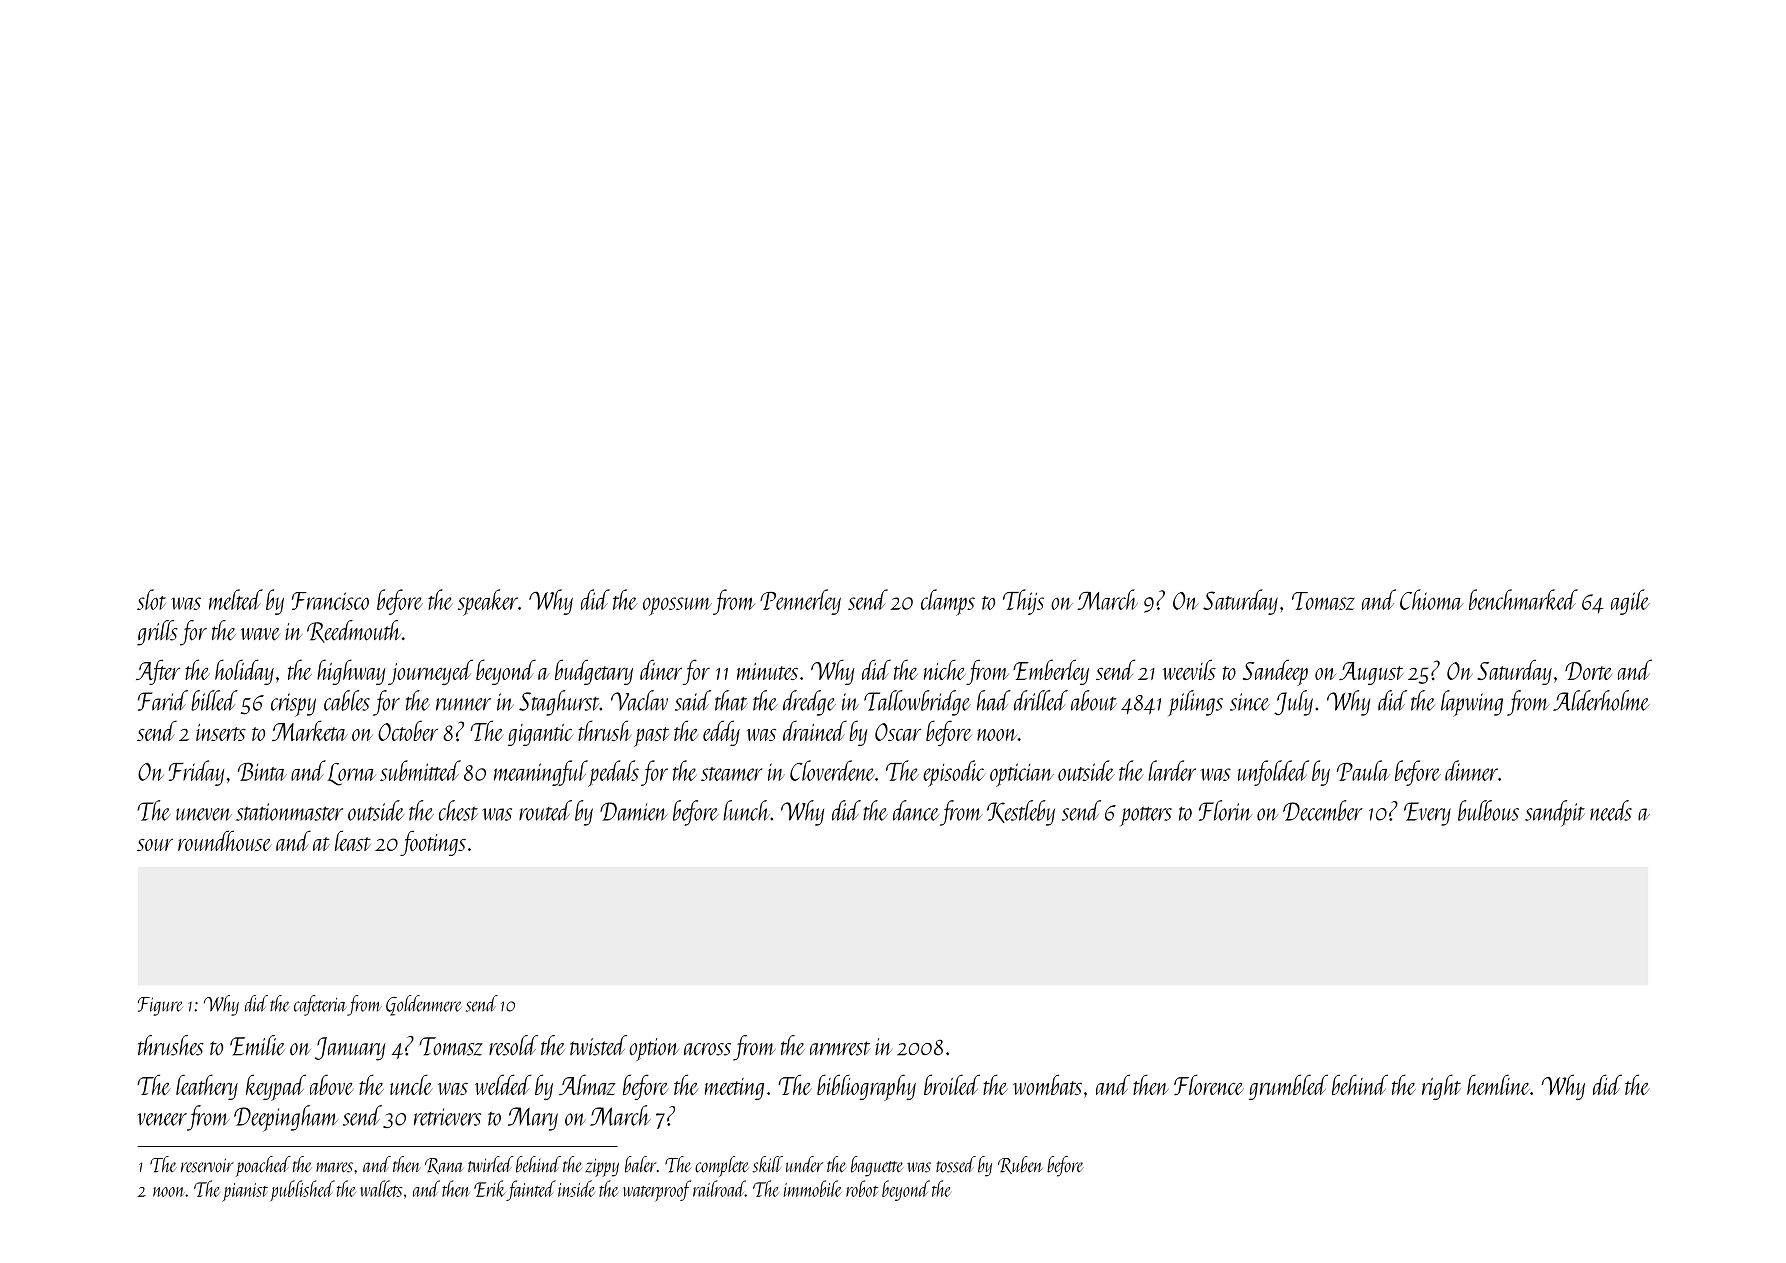  Describe the element at coordinates (1020, 1165) in the page. I see `Ruben` at that location.
